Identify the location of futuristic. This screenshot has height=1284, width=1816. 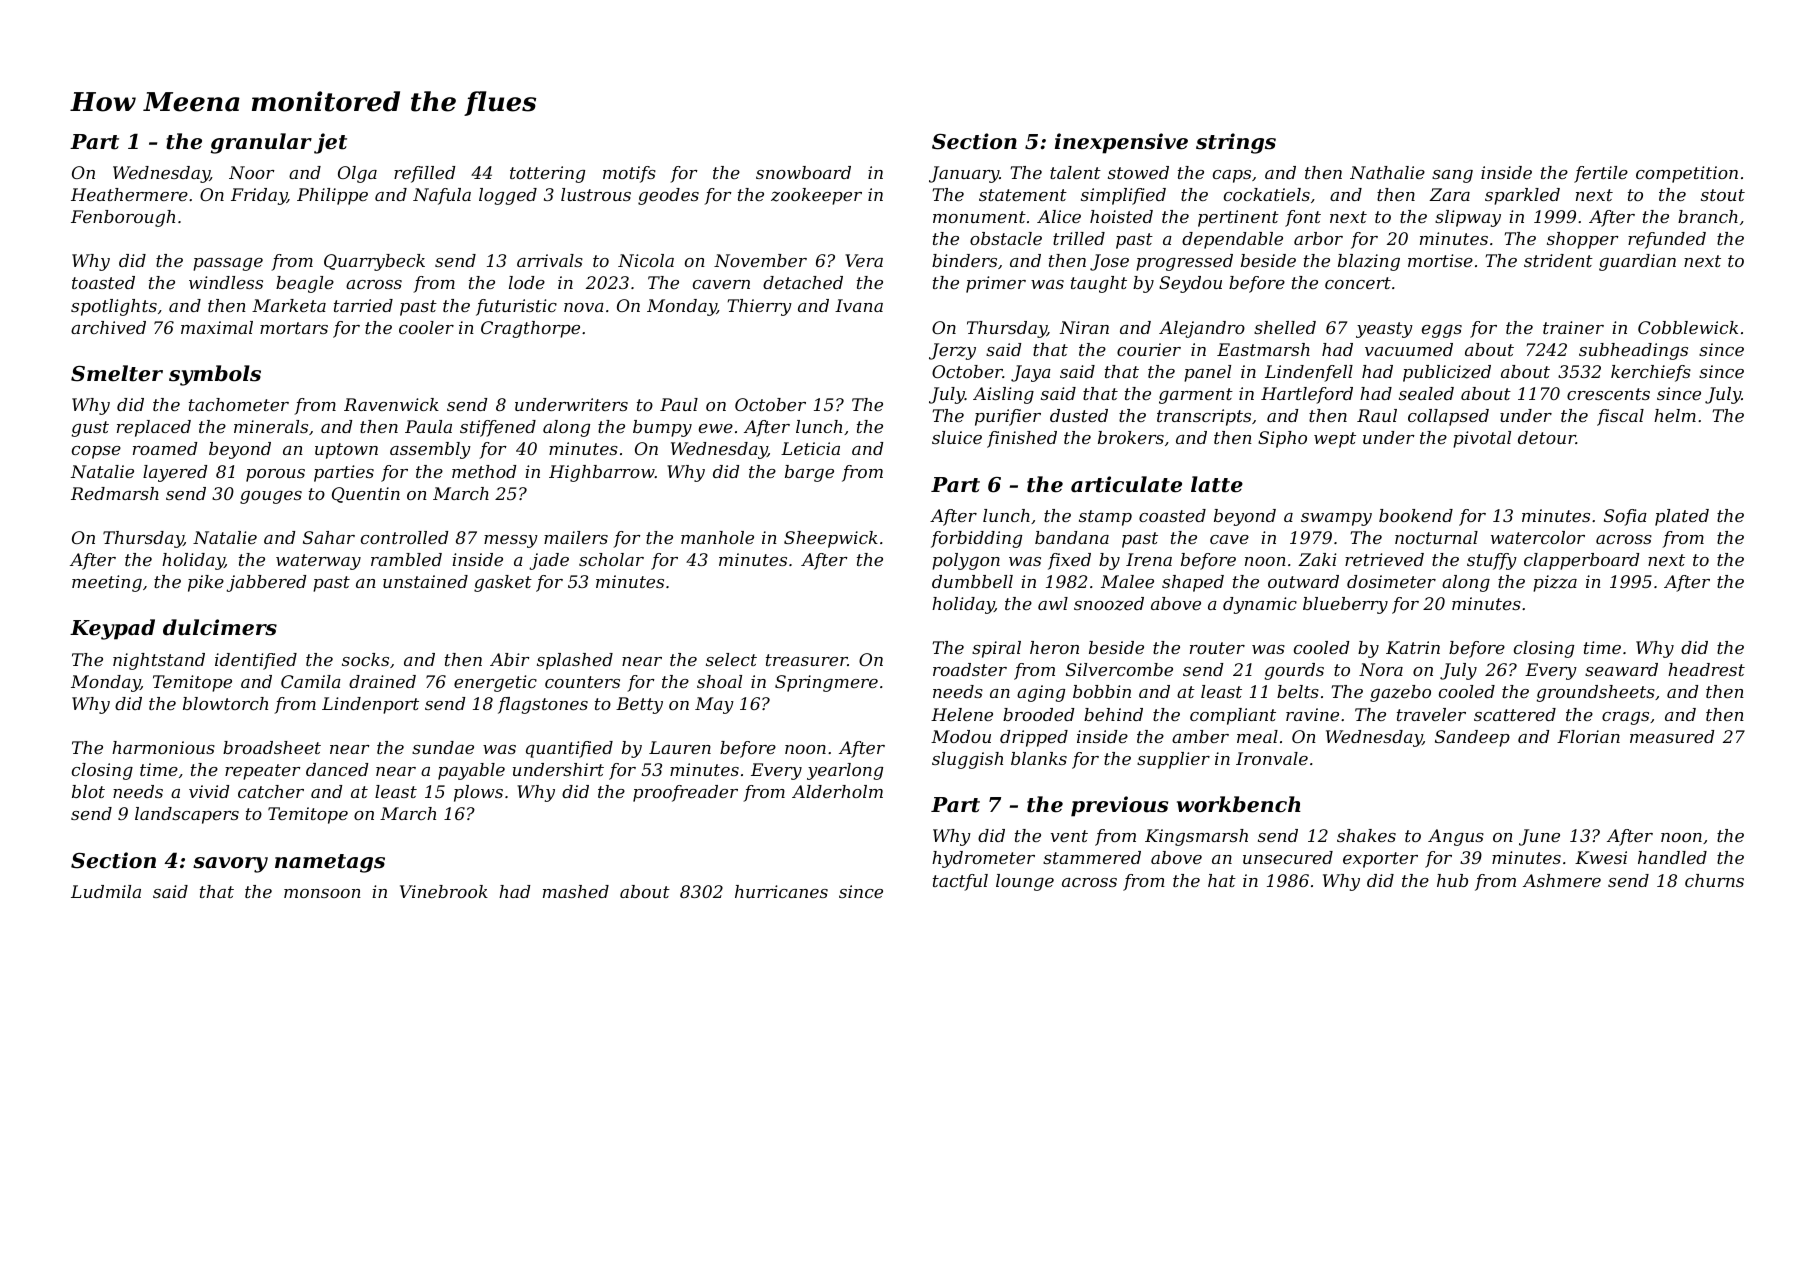
(516, 307).
